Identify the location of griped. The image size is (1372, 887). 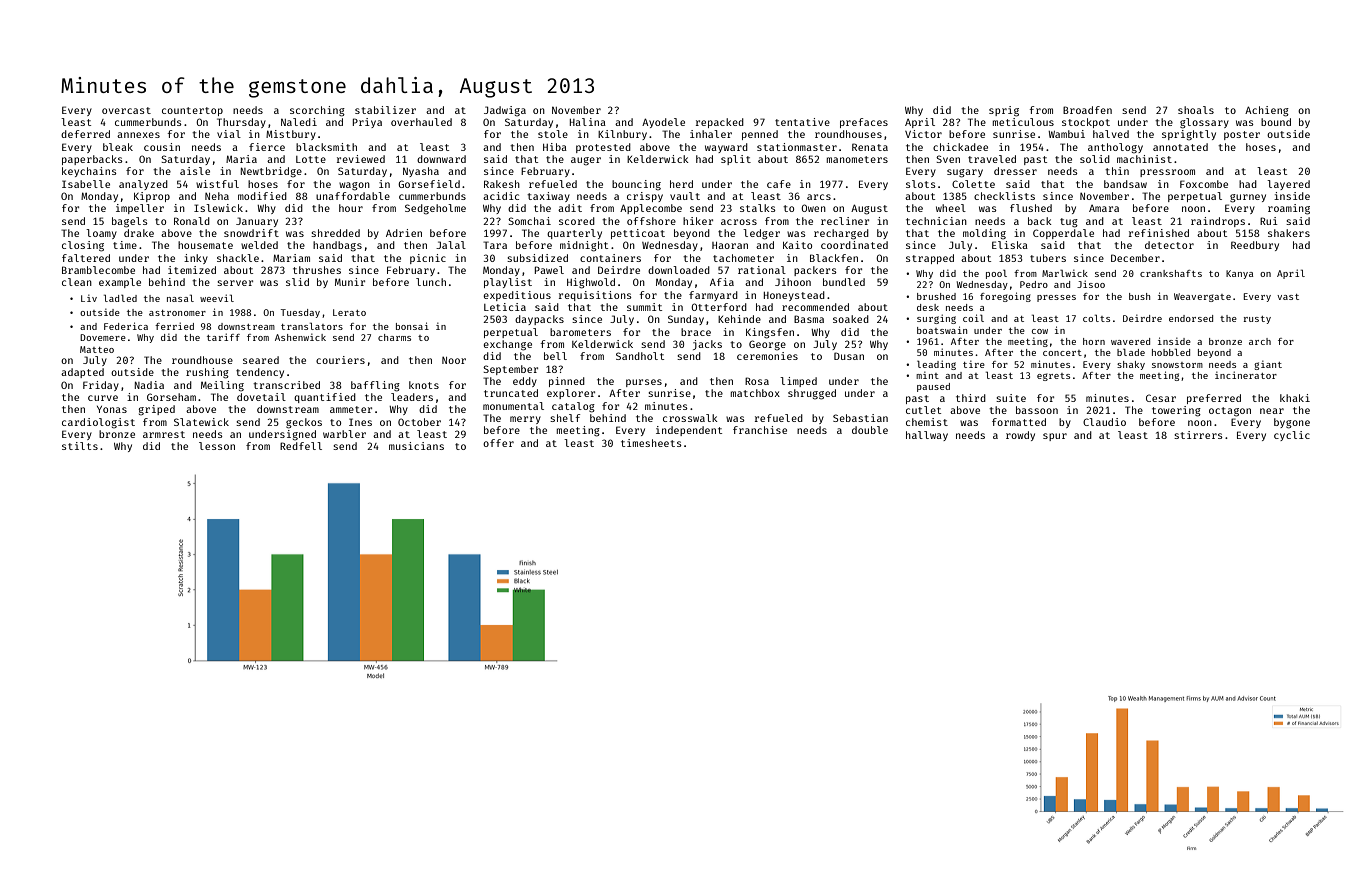
(157, 410).
